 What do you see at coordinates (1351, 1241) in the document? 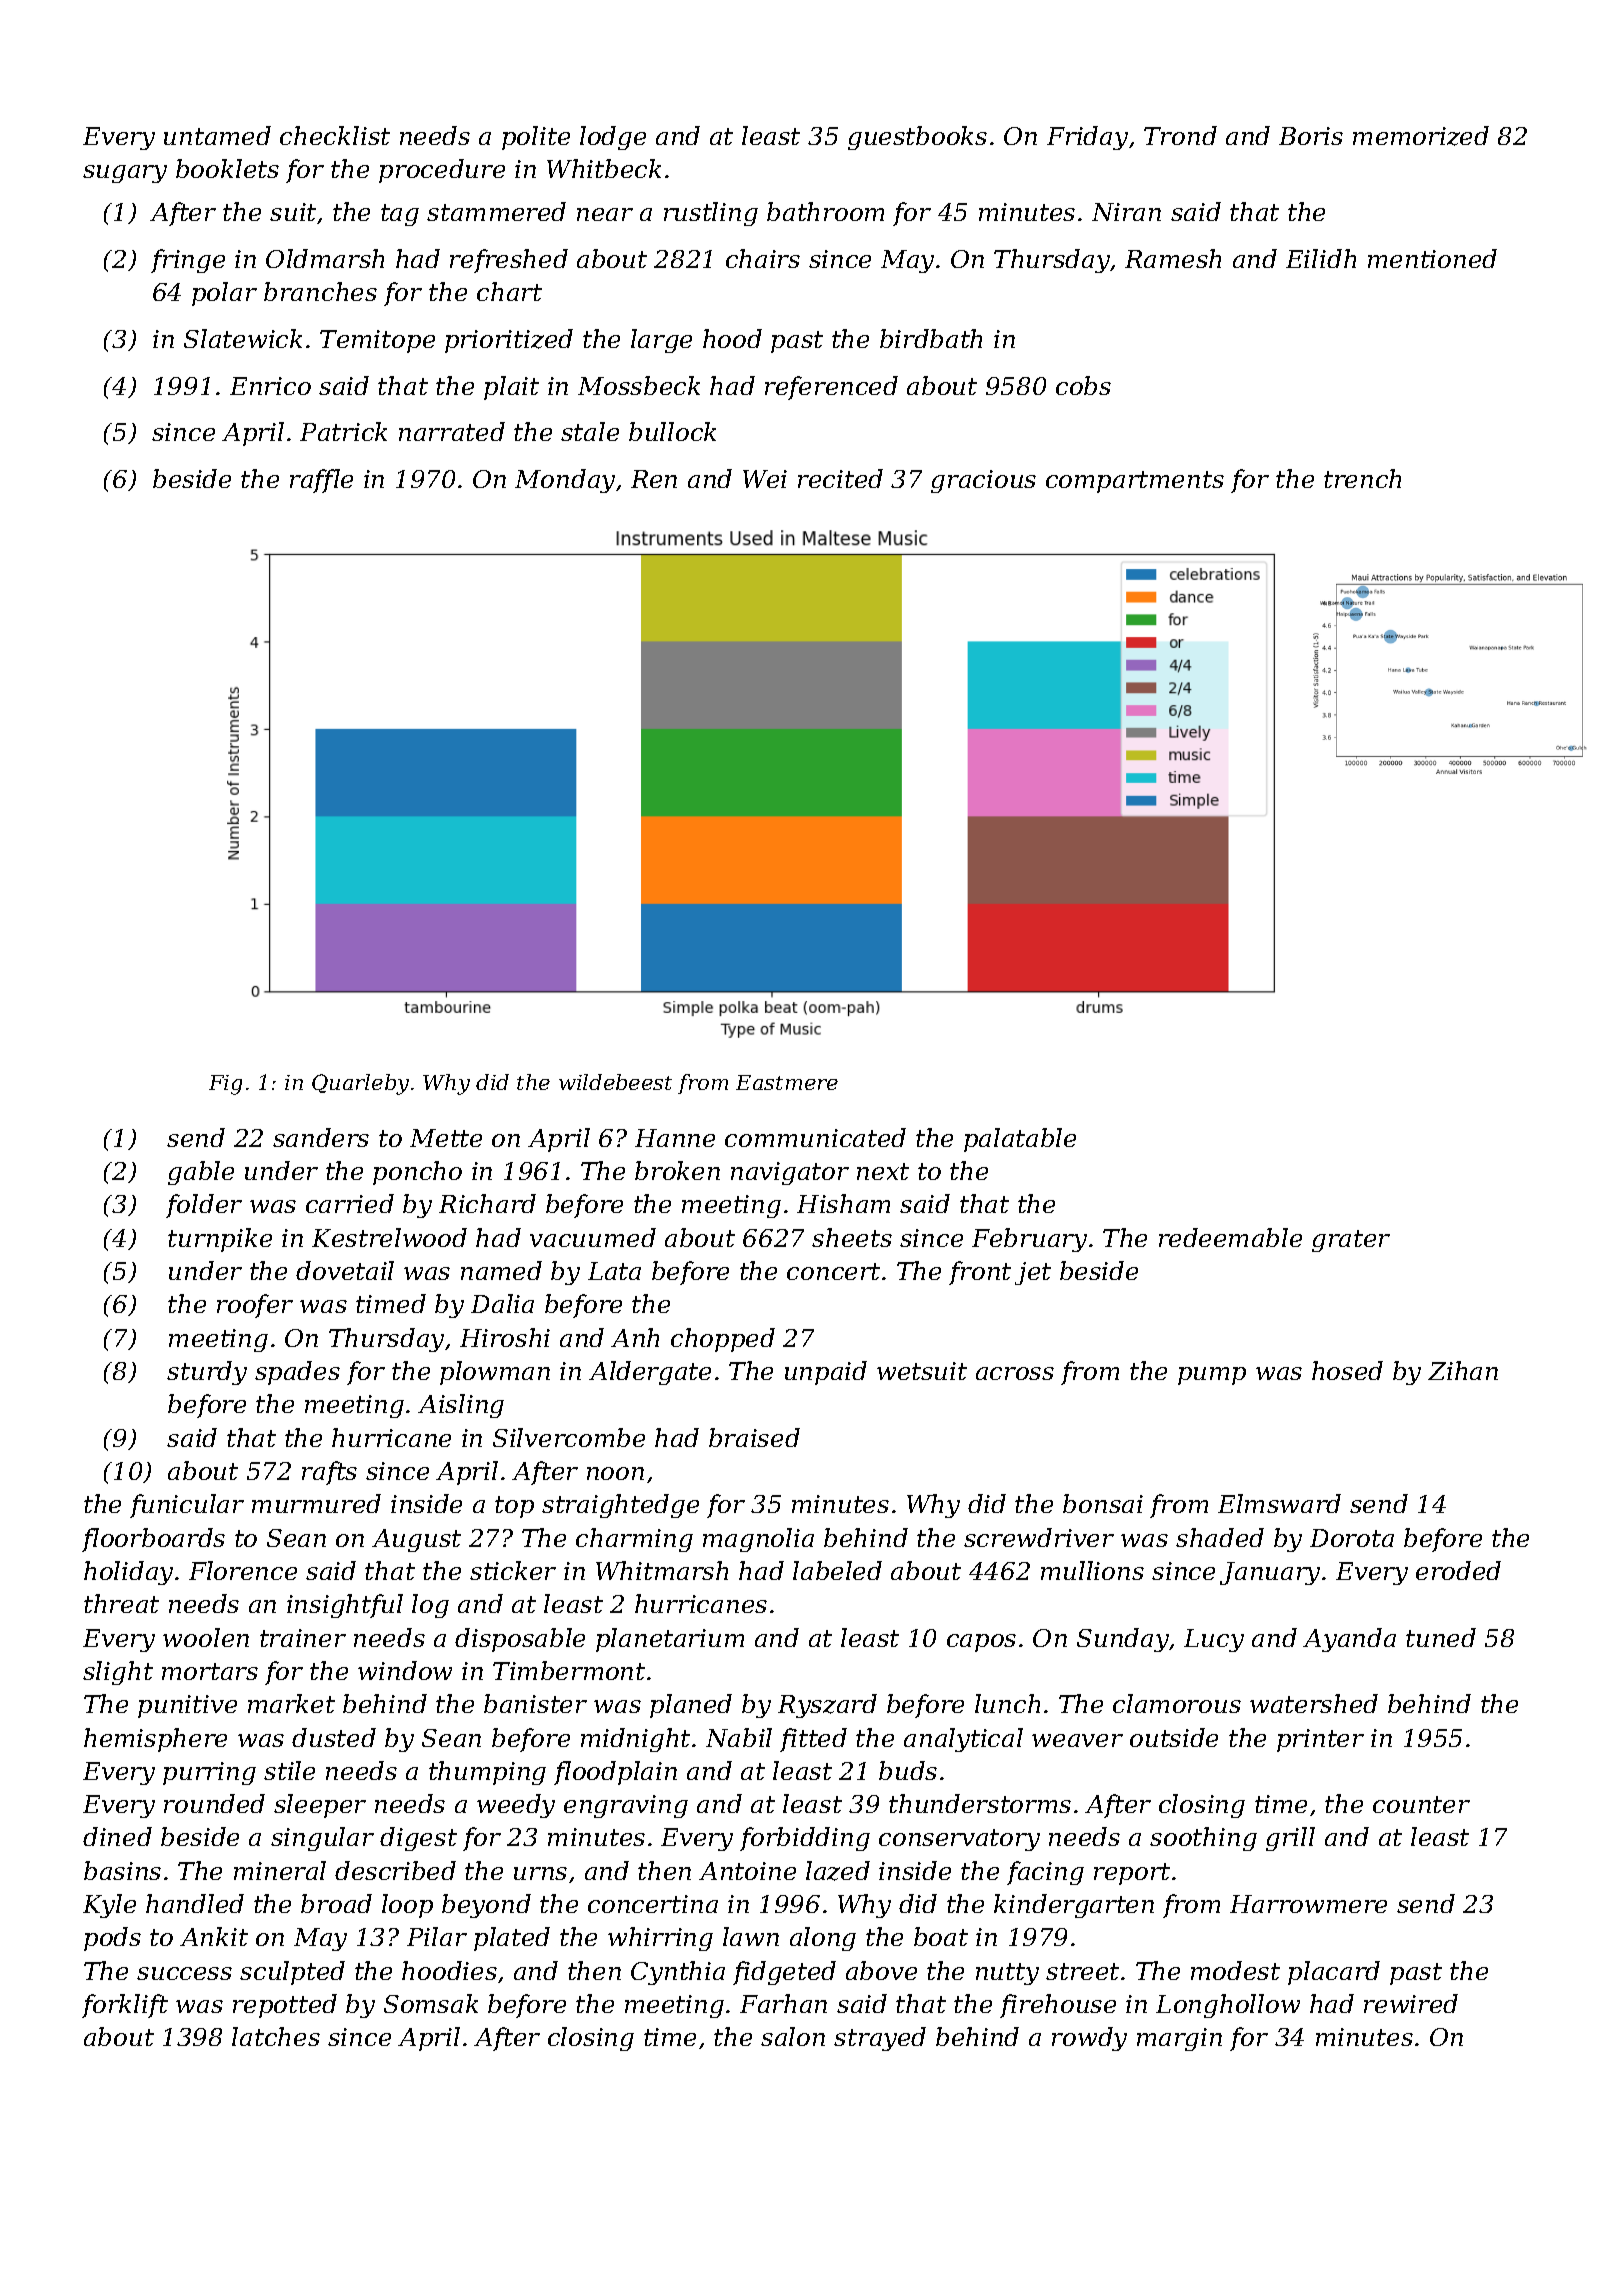
I see `grater` at bounding box center [1351, 1241].
